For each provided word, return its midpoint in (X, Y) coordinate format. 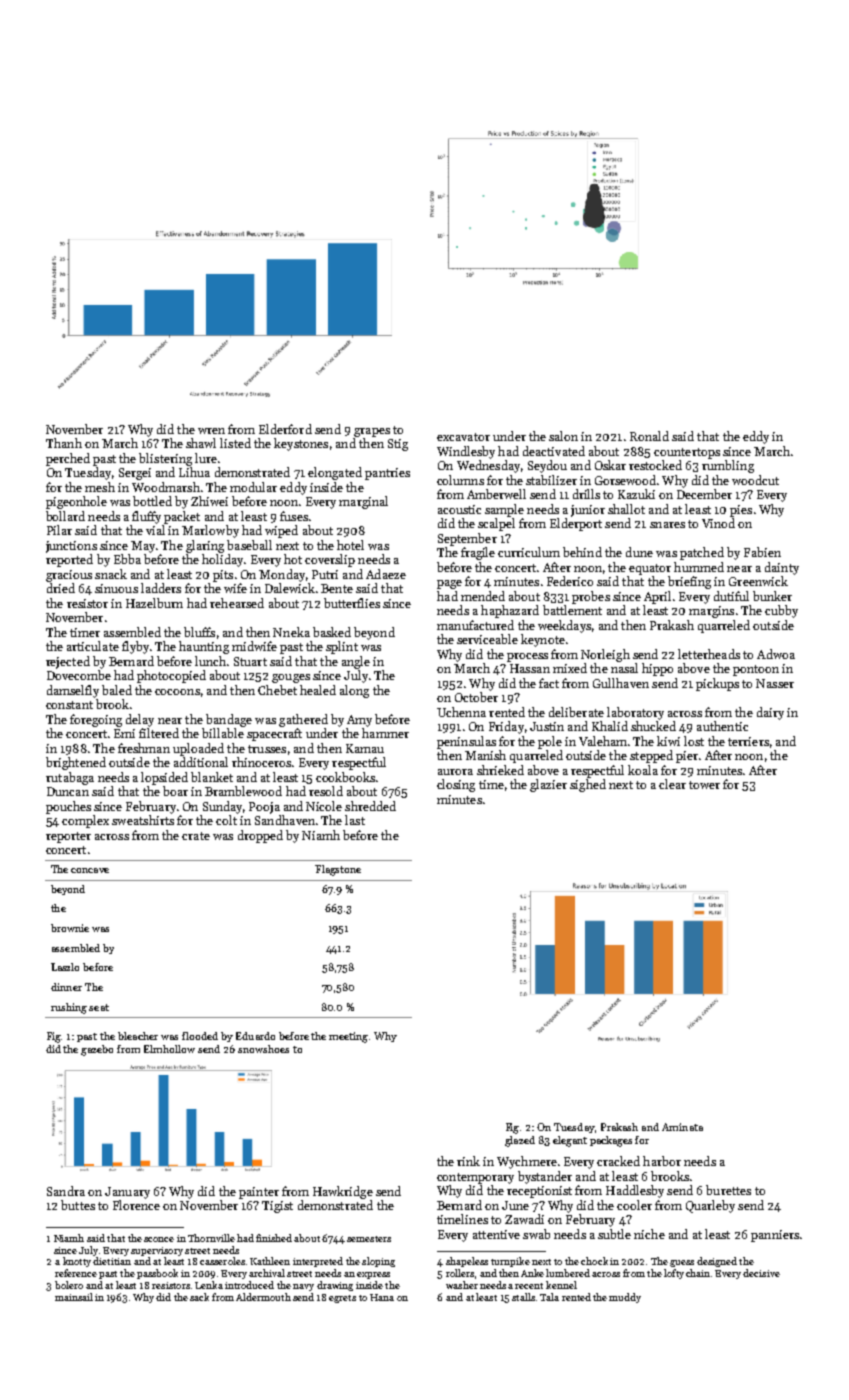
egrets (342, 1299)
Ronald (649, 436)
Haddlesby (635, 1191)
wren (211, 431)
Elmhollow (169, 1049)
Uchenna (461, 712)
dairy (770, 713)
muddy (625, 1298)
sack (199, 1297)
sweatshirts (143, 820)
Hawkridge (343, 1192)
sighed (588, 785)
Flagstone (338, 870)
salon (563, 436)
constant (69, 705)
